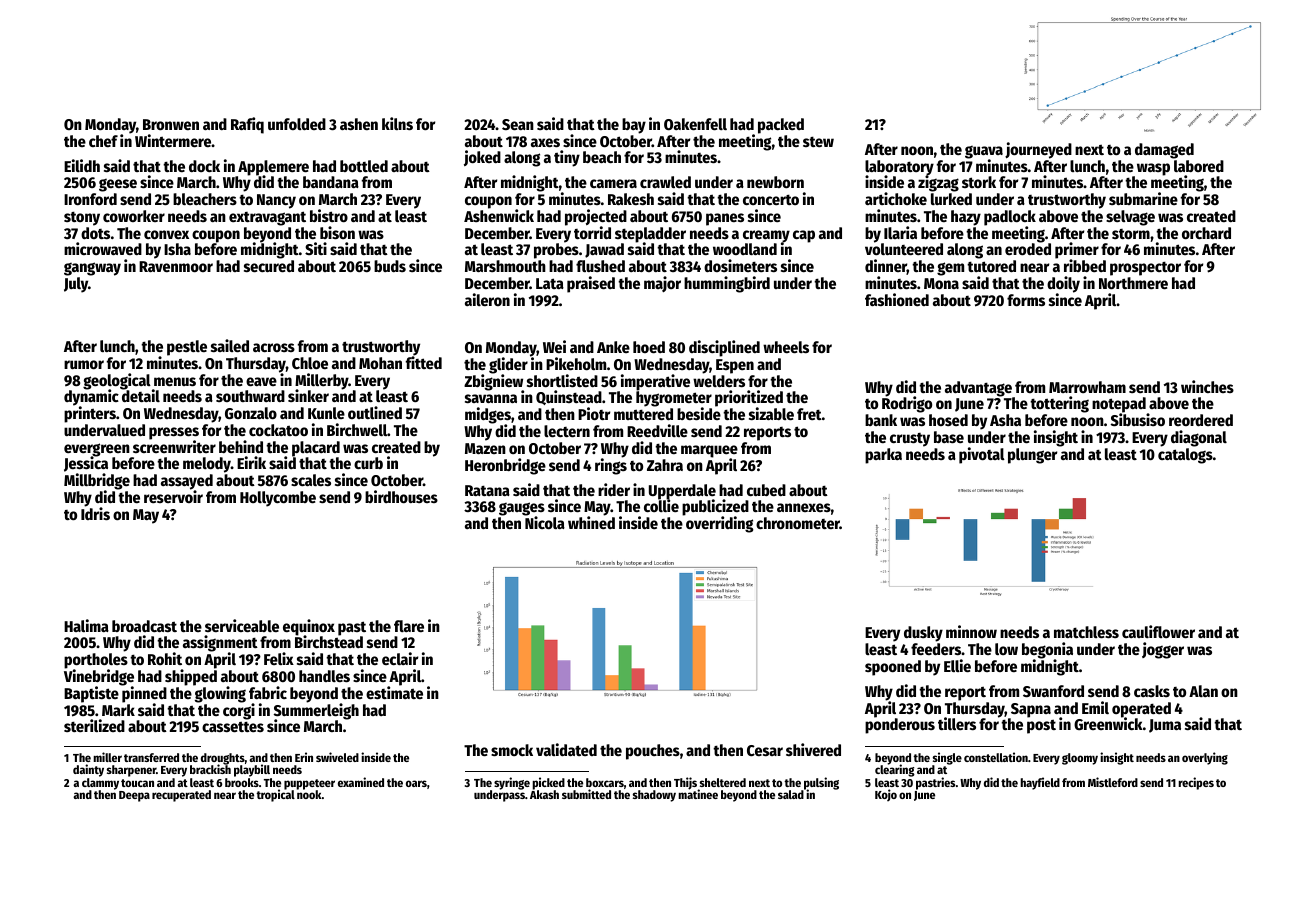 This screenshot has height=924, width=1308. Describe the element at coordinates (978, 389) in the screenshot. I see `advantage` at that location.
